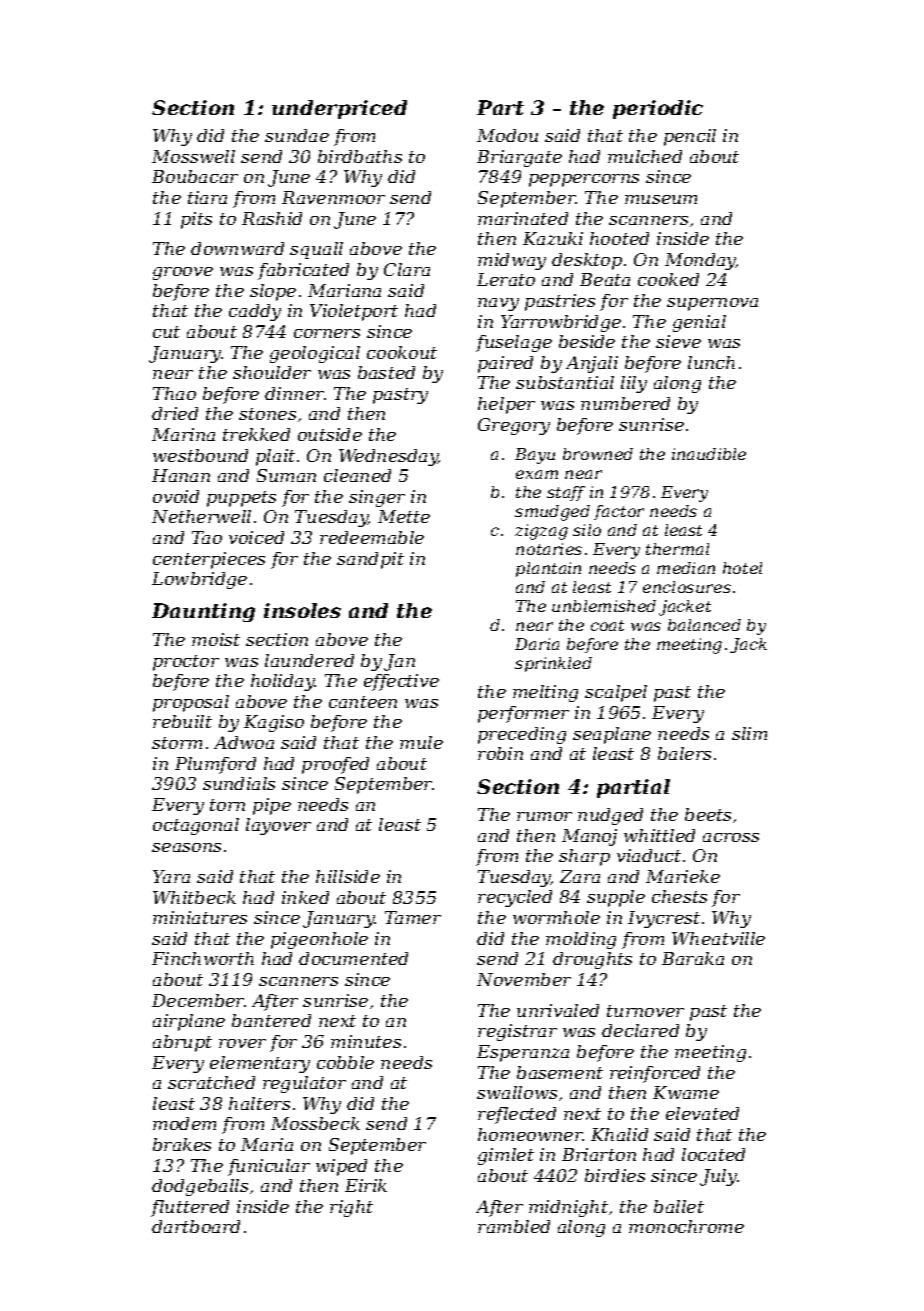  I want to click on rambled, so click(514, 1226).
